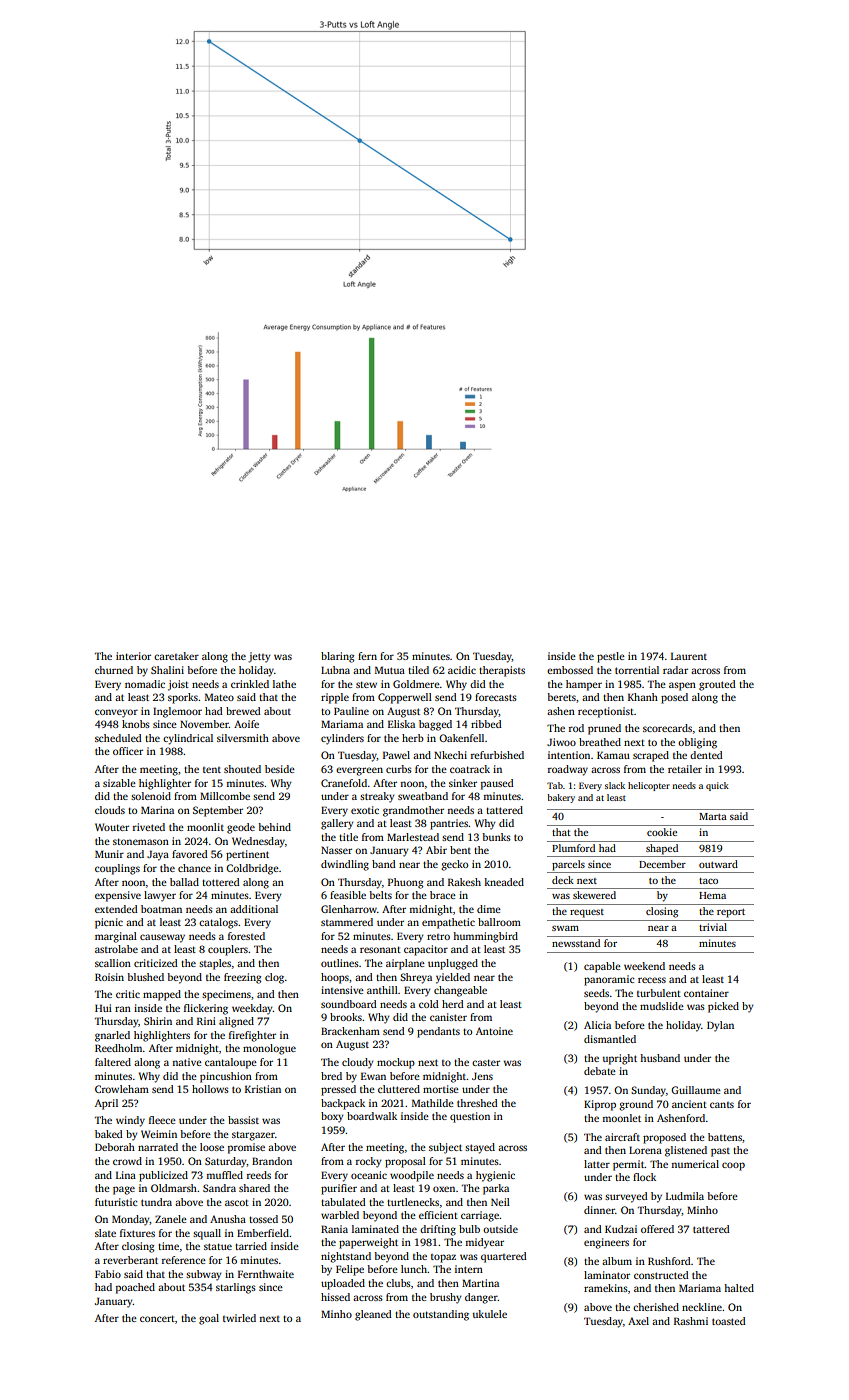 The image size is (849, 1400). Describe the element at coordinates (209, 1319) in the page. I see `goal` at that location.
